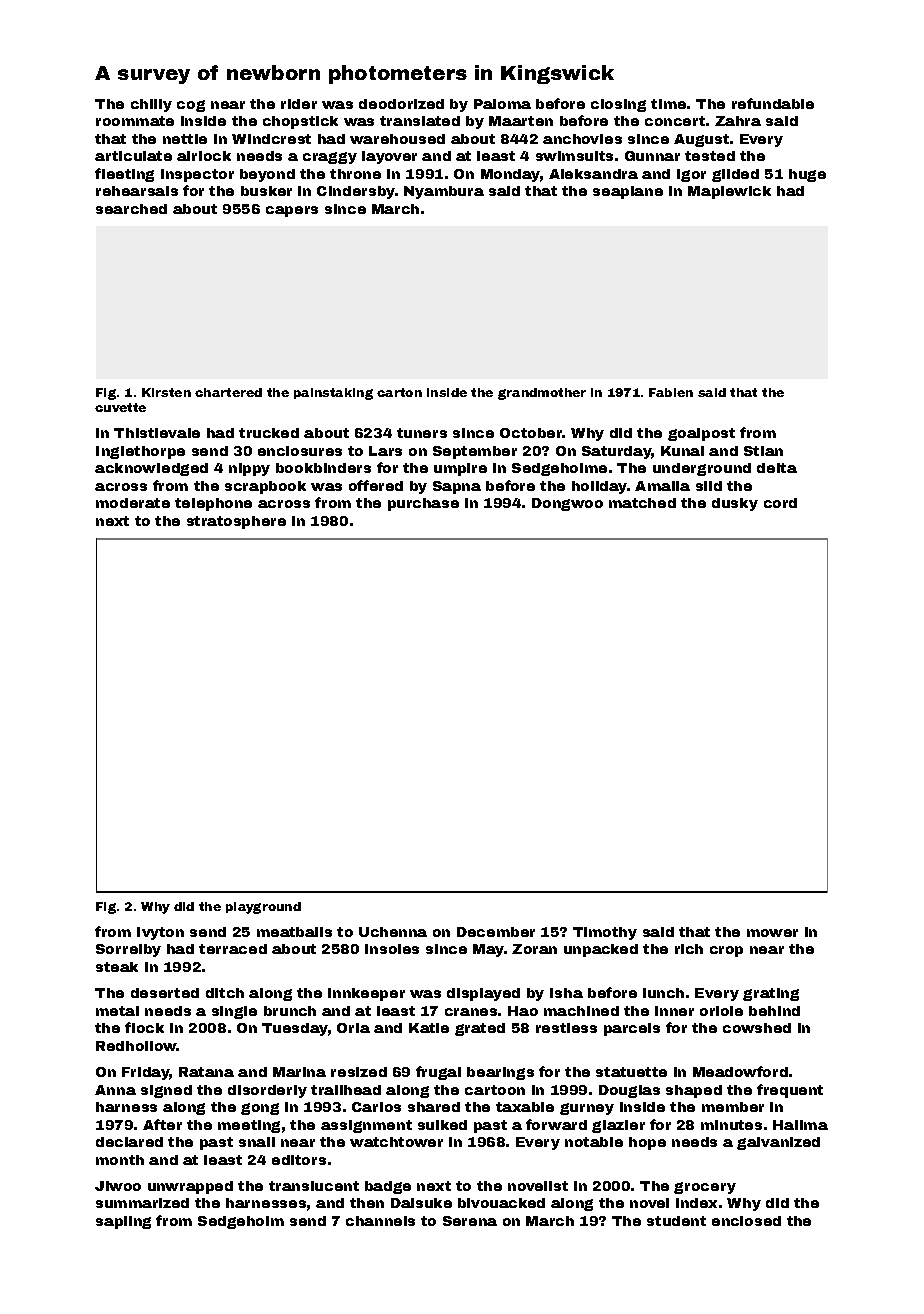 This screenshot has height=1314, width=924. Describe the element at coordinates (525, 1107) in the screenshot. I see `taxable` at that location.
